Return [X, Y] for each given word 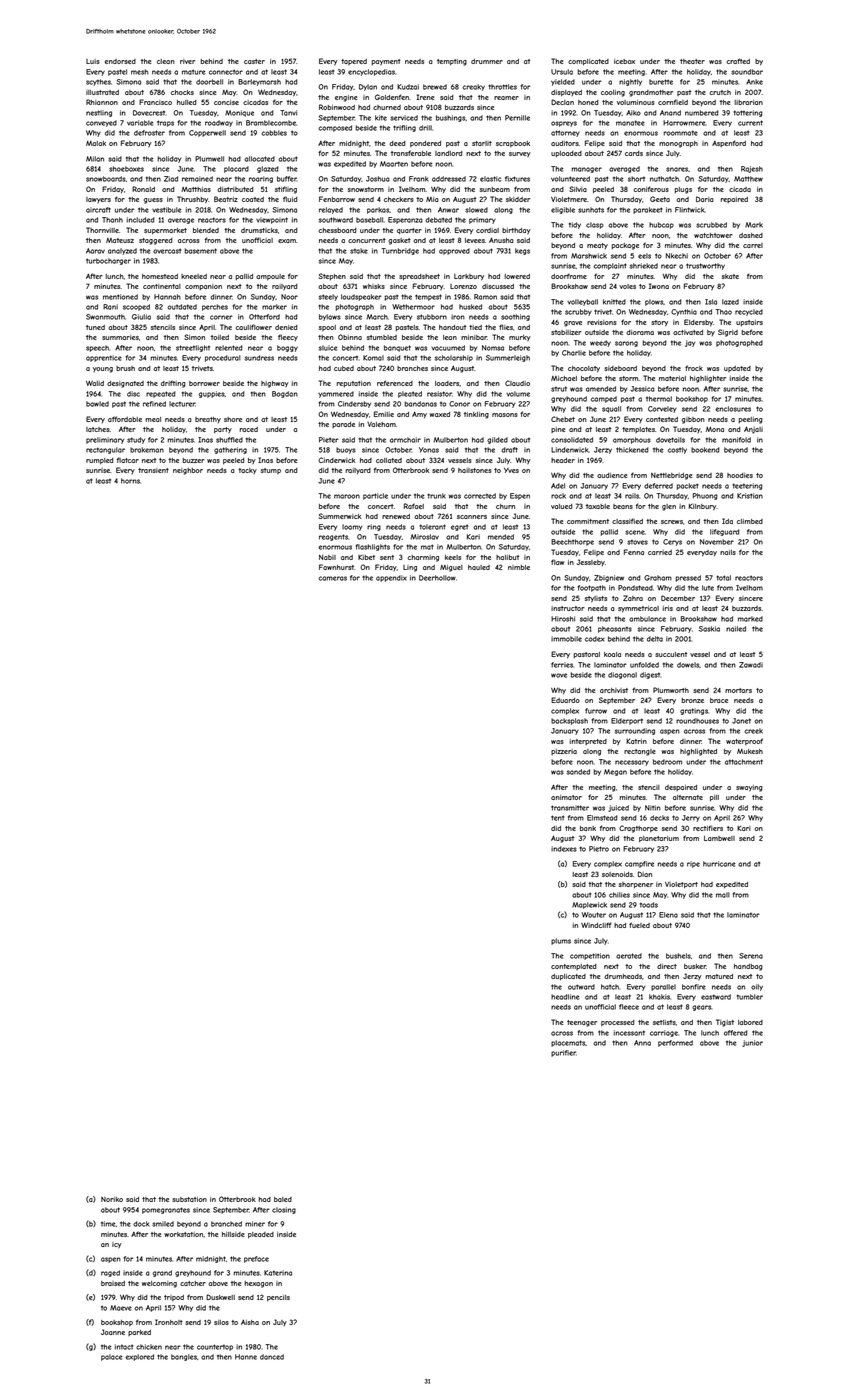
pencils [278, 1298]
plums [561, 941]
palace [112, 1357]
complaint [610, 266]
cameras [332, 578]
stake [359, 251]
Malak [96, 143]
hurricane [719, 864]
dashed [751, 235]
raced [249, 429]
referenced [395, 383]
